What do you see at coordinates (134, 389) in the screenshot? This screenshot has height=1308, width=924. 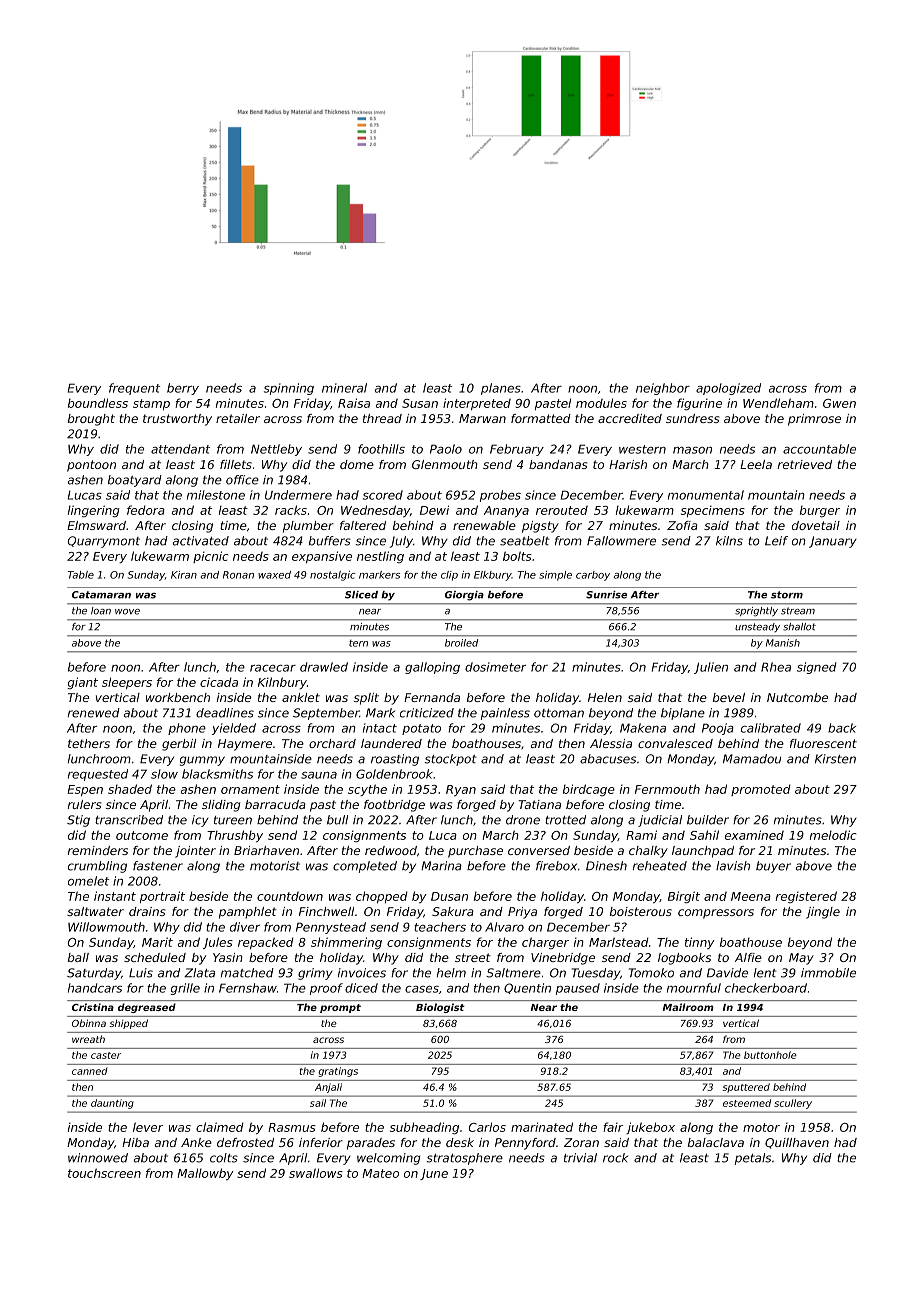 I see `frequent` at bounding box center [134, 389].
